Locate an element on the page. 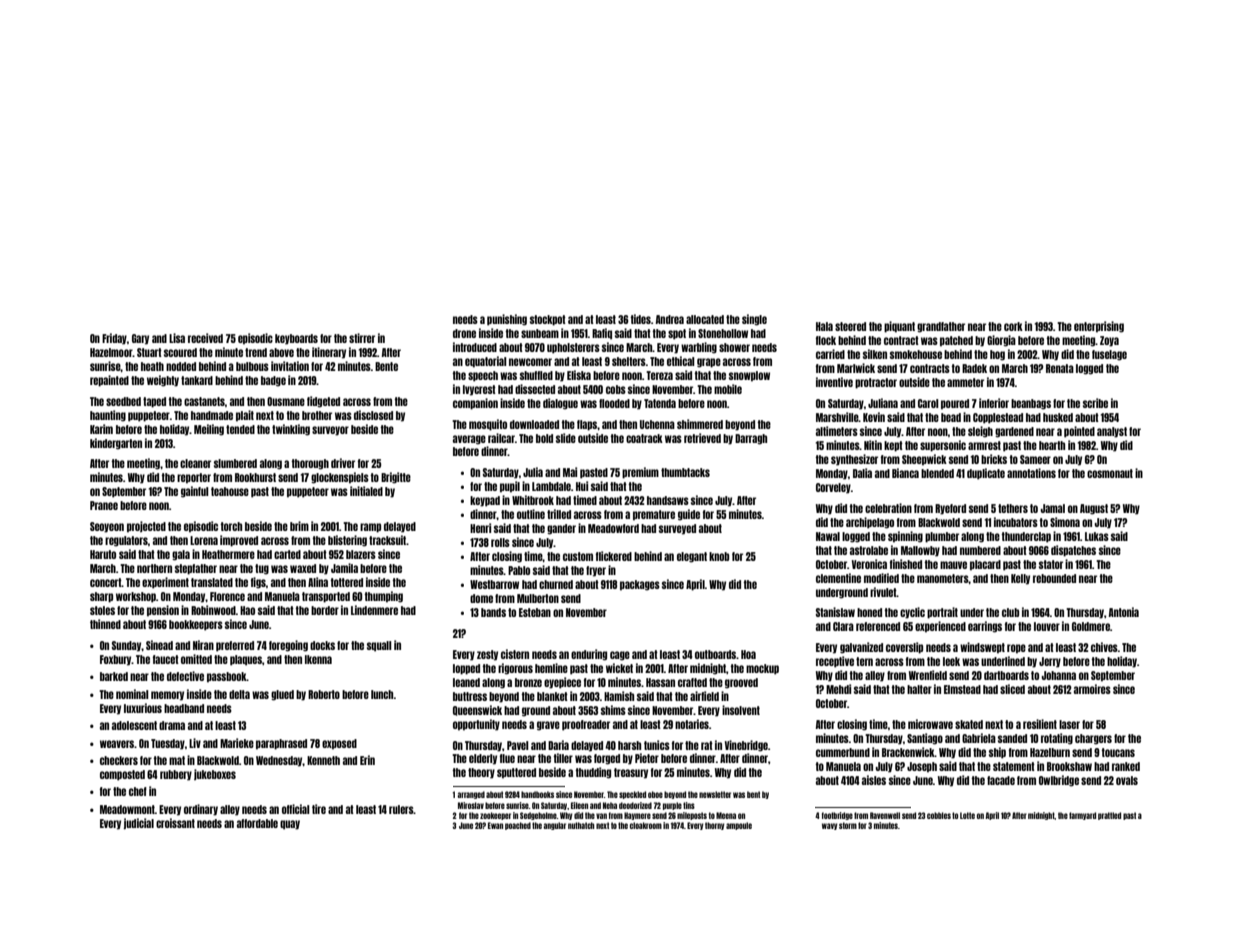  August is located at coordinates (1094, 509).
